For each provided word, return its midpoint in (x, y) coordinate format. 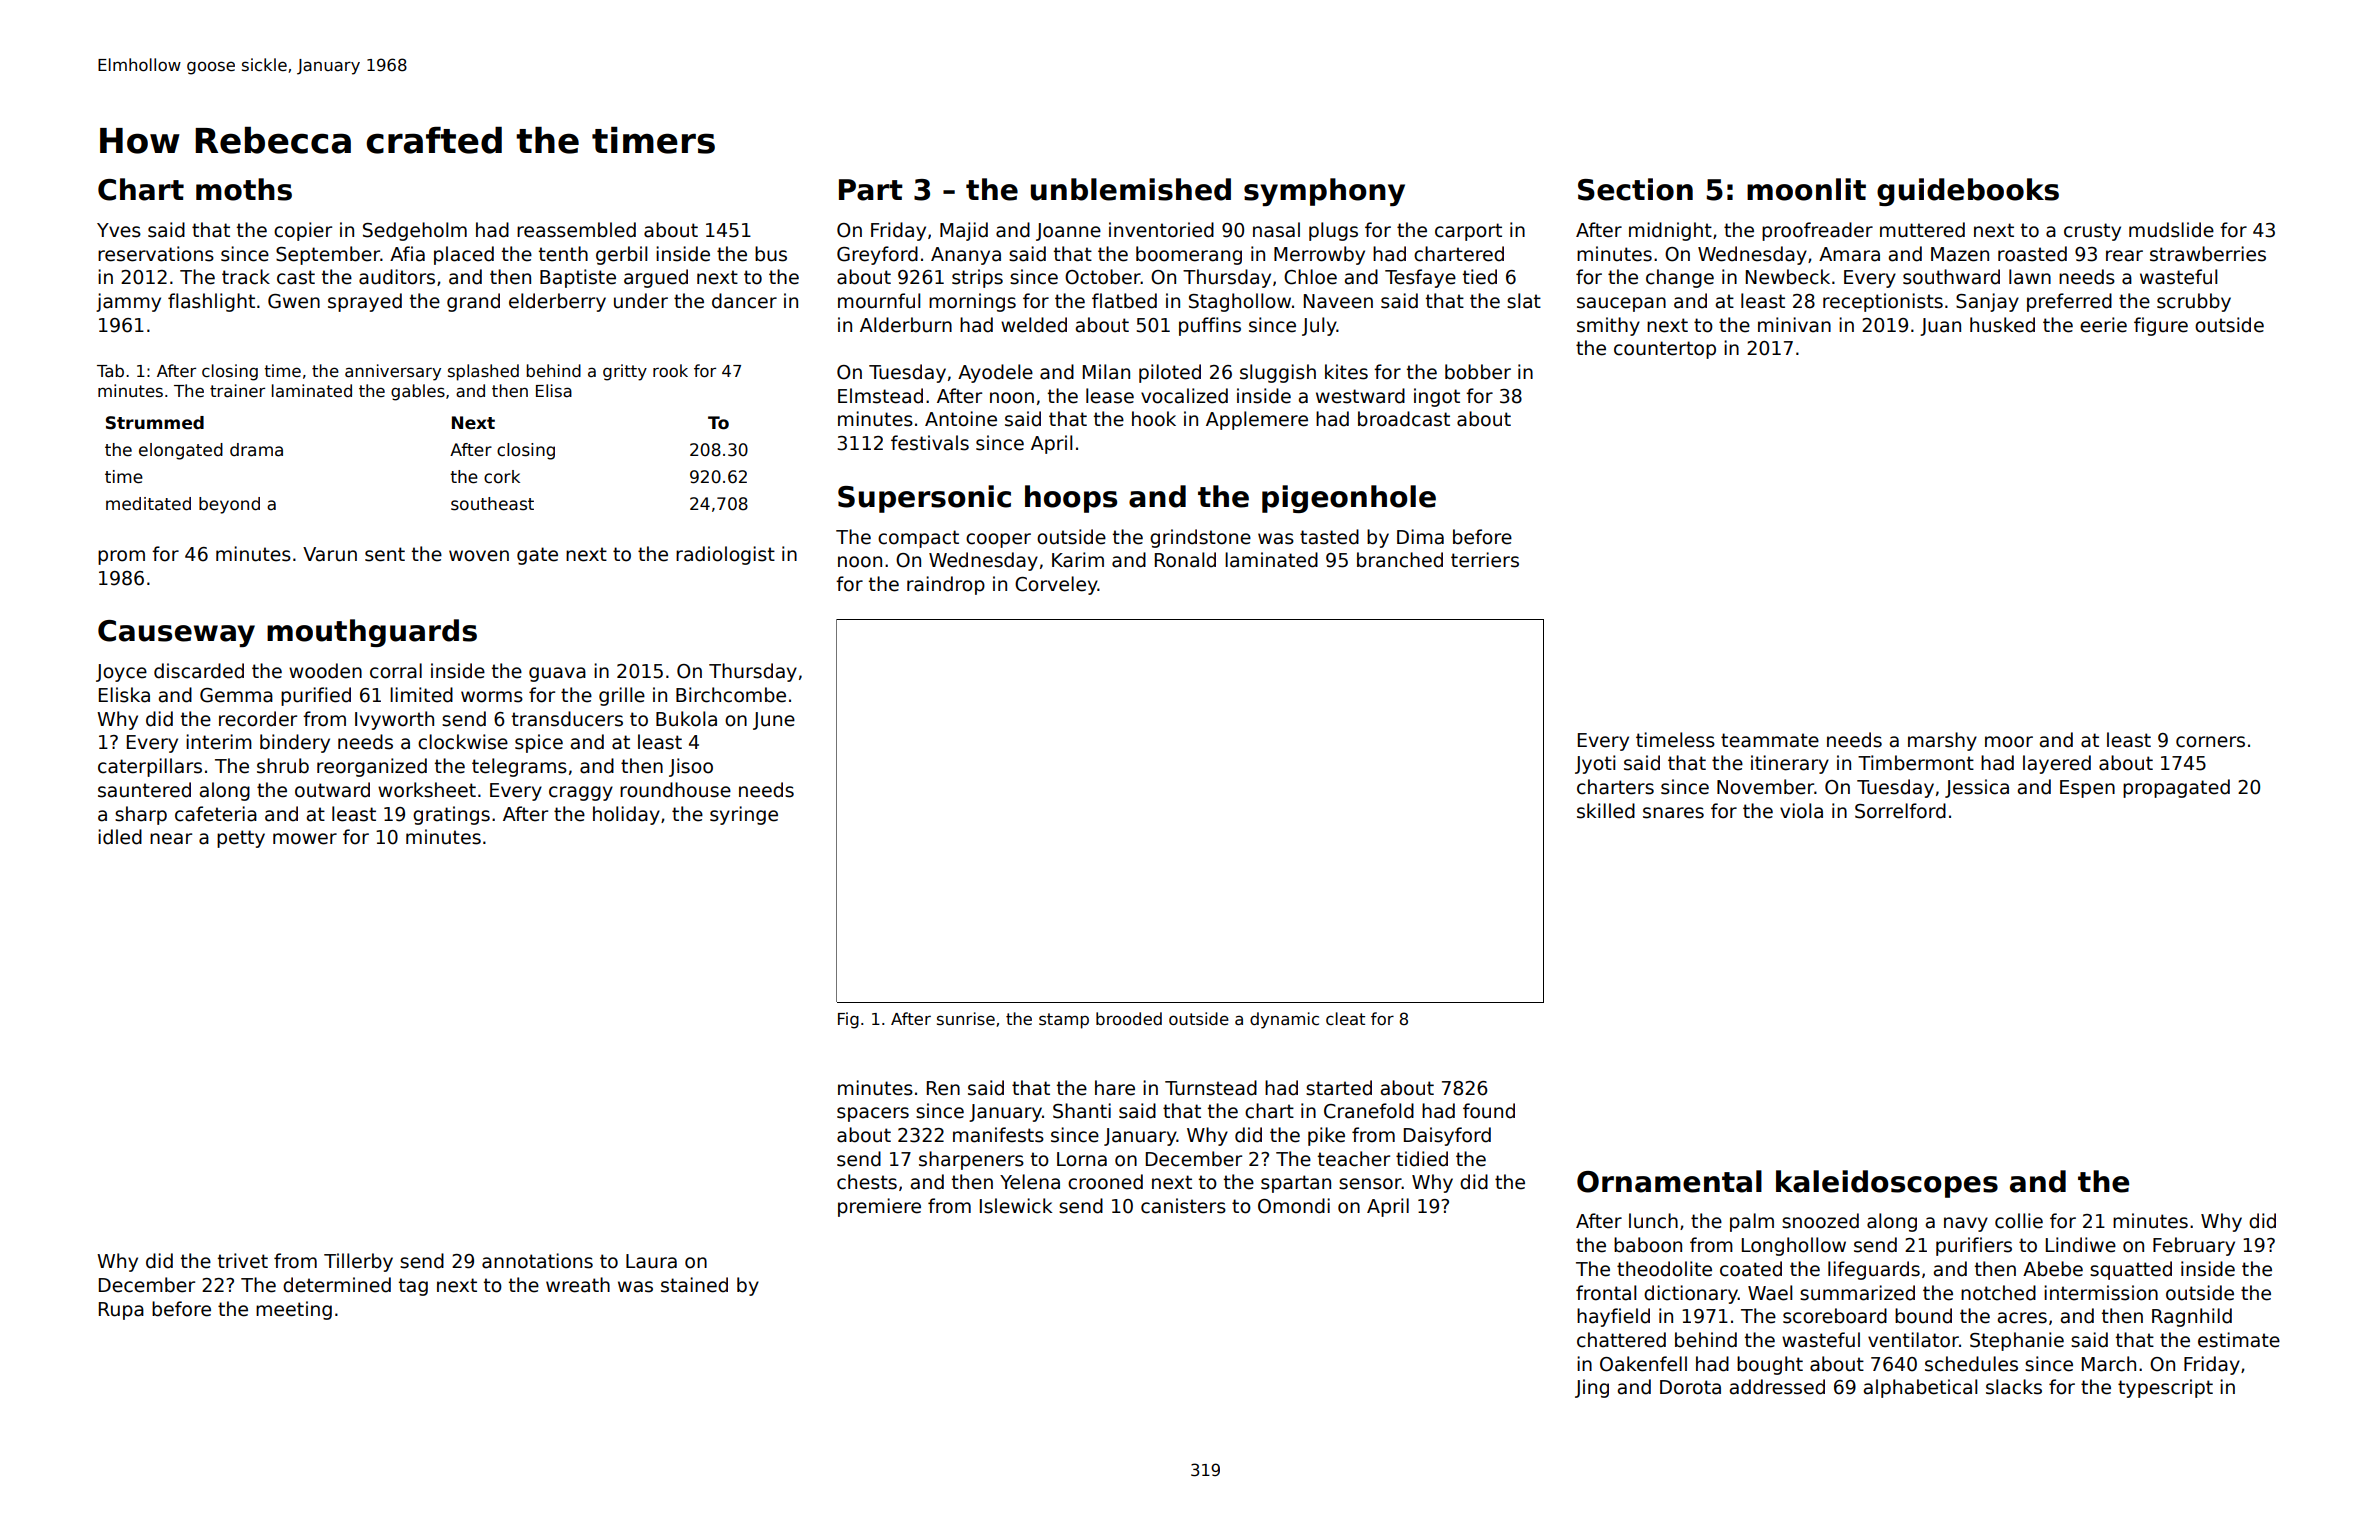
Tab (110, 371)
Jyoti (1595, 764)
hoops (1071, 499)
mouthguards (372, 633)
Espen (2087, 789)
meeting (294, 1310)
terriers (1485, 560)
